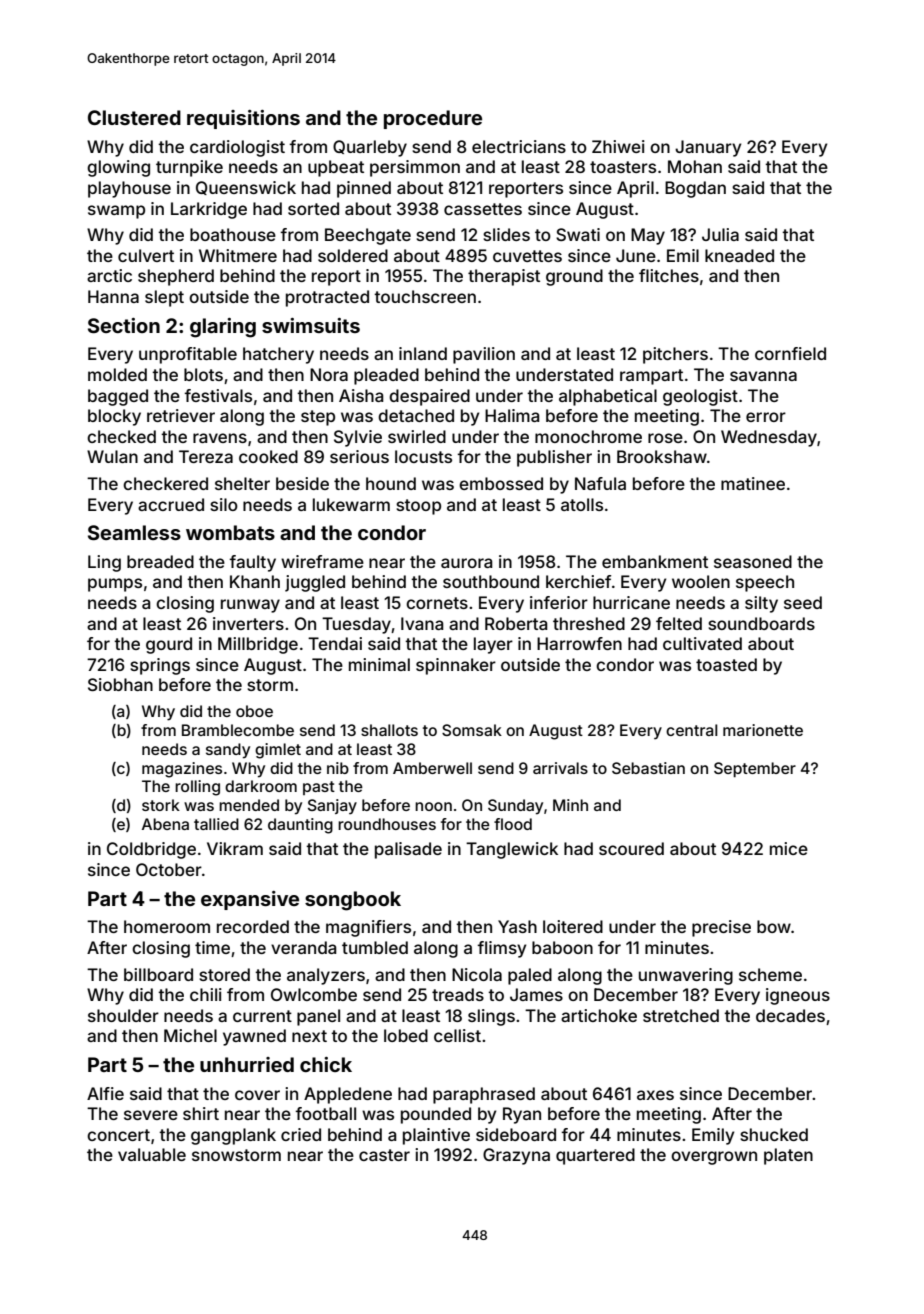 This screenshot has width=924, height=1314. Describe the element at coordinates (618, 146) in the screenshot. I see `Zhiwei` at that location.
